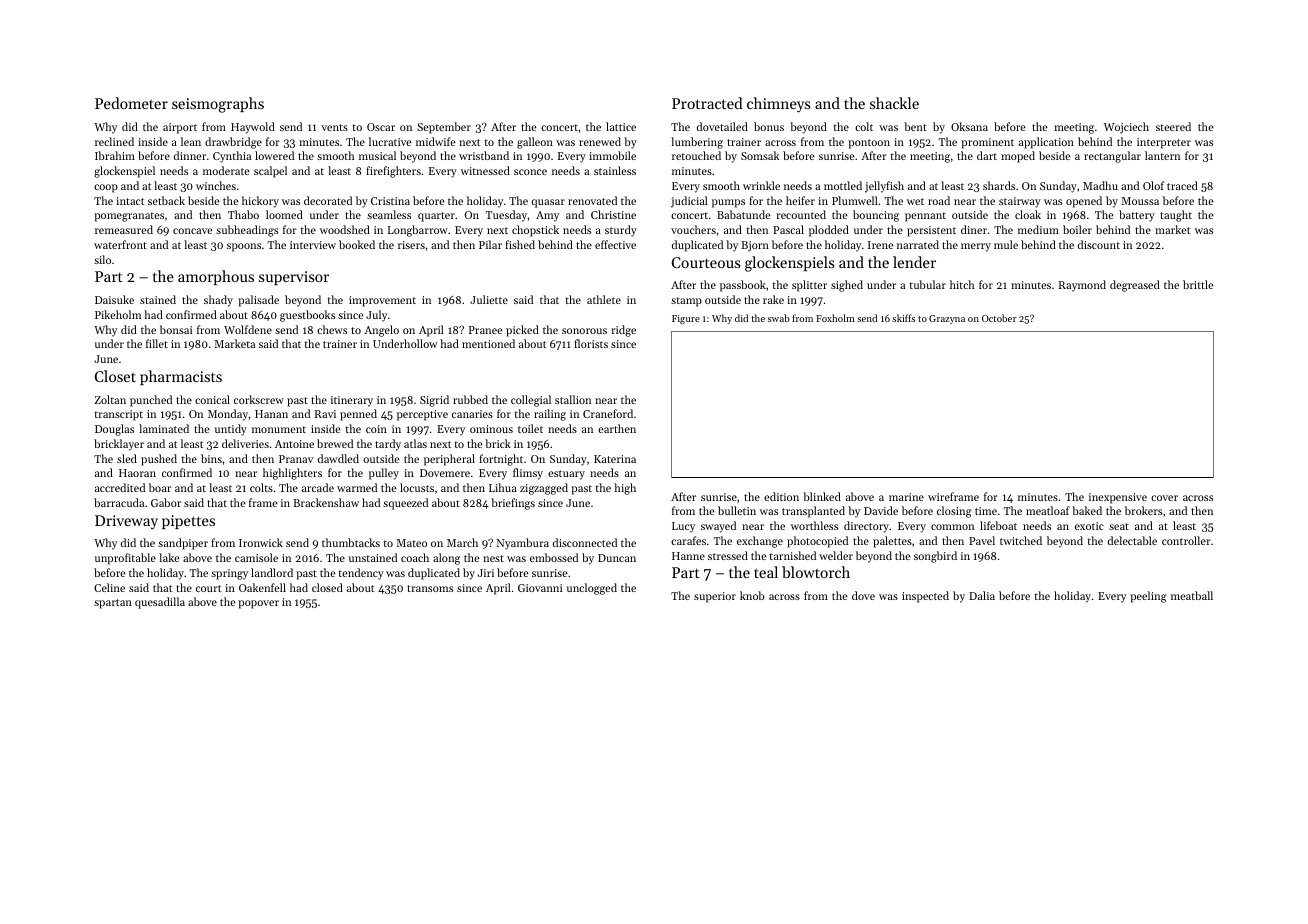 The image size is (1308, 924). I want to click on Protracted, so click(707, 103).
